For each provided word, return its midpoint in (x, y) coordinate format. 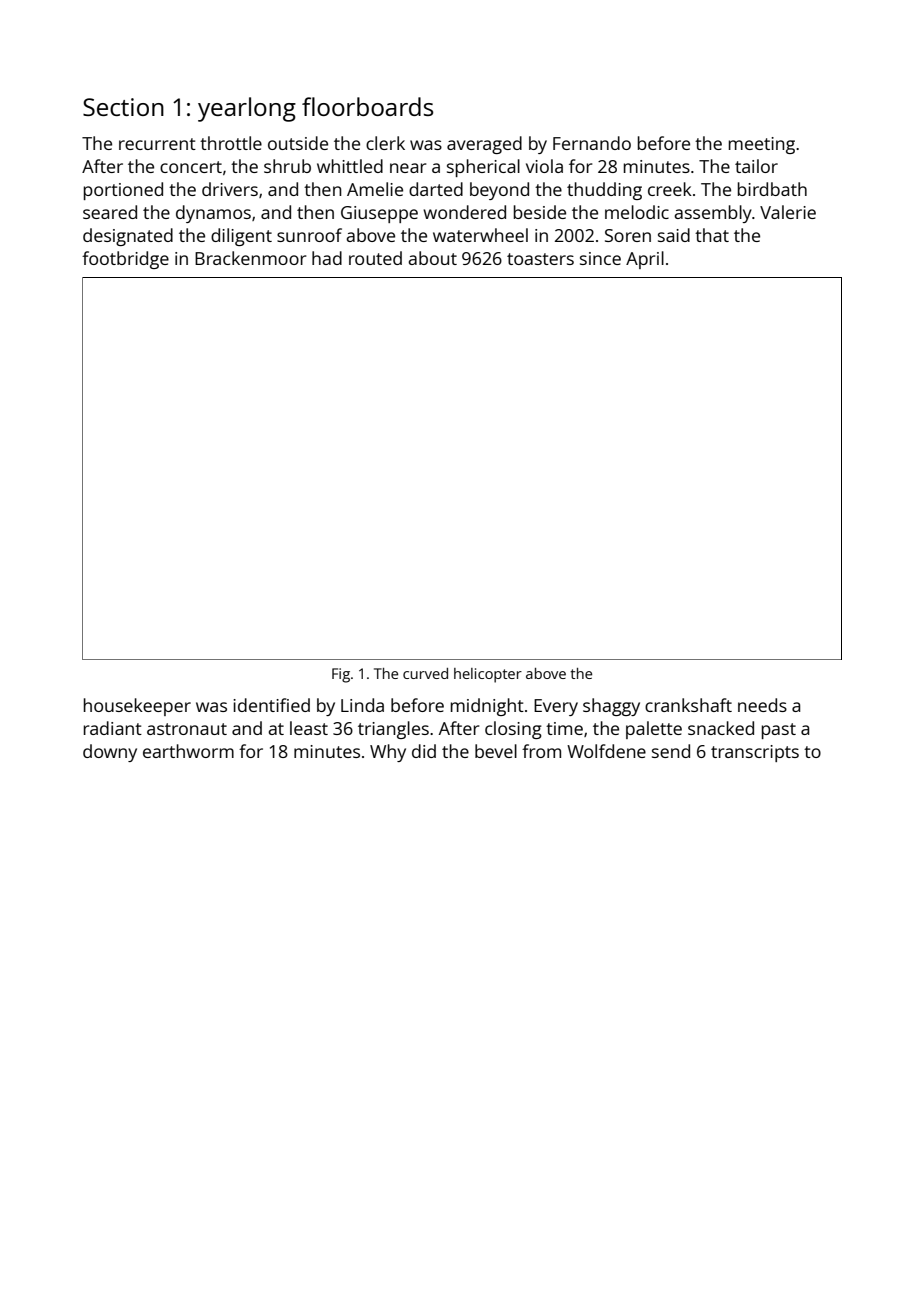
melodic (637, 212)
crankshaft (688, 705)
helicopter (488, 675)
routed (375, 258)
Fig (341, 675)
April (645, 260)
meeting (762, 145)
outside (298, 143)
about (432, 258)
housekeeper (137, 707)
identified (271, 705)
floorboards (367, 106)
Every (556, 707)
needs (762, 705)
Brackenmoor (250, 258)
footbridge (125, 260)
